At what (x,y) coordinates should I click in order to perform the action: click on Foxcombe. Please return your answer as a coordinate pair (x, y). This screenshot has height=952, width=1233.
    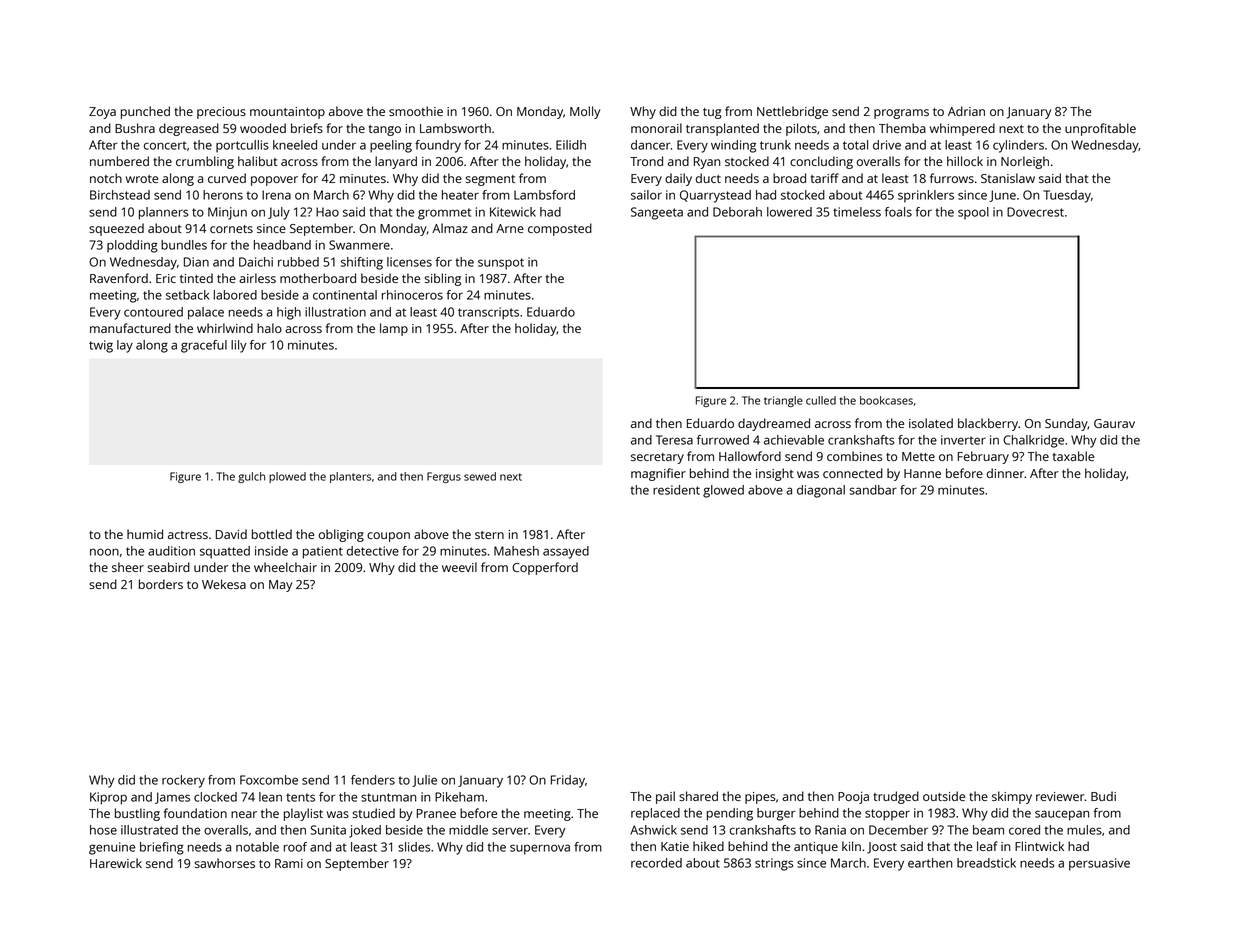
    Looking at the image, I should click on (269, 780).
